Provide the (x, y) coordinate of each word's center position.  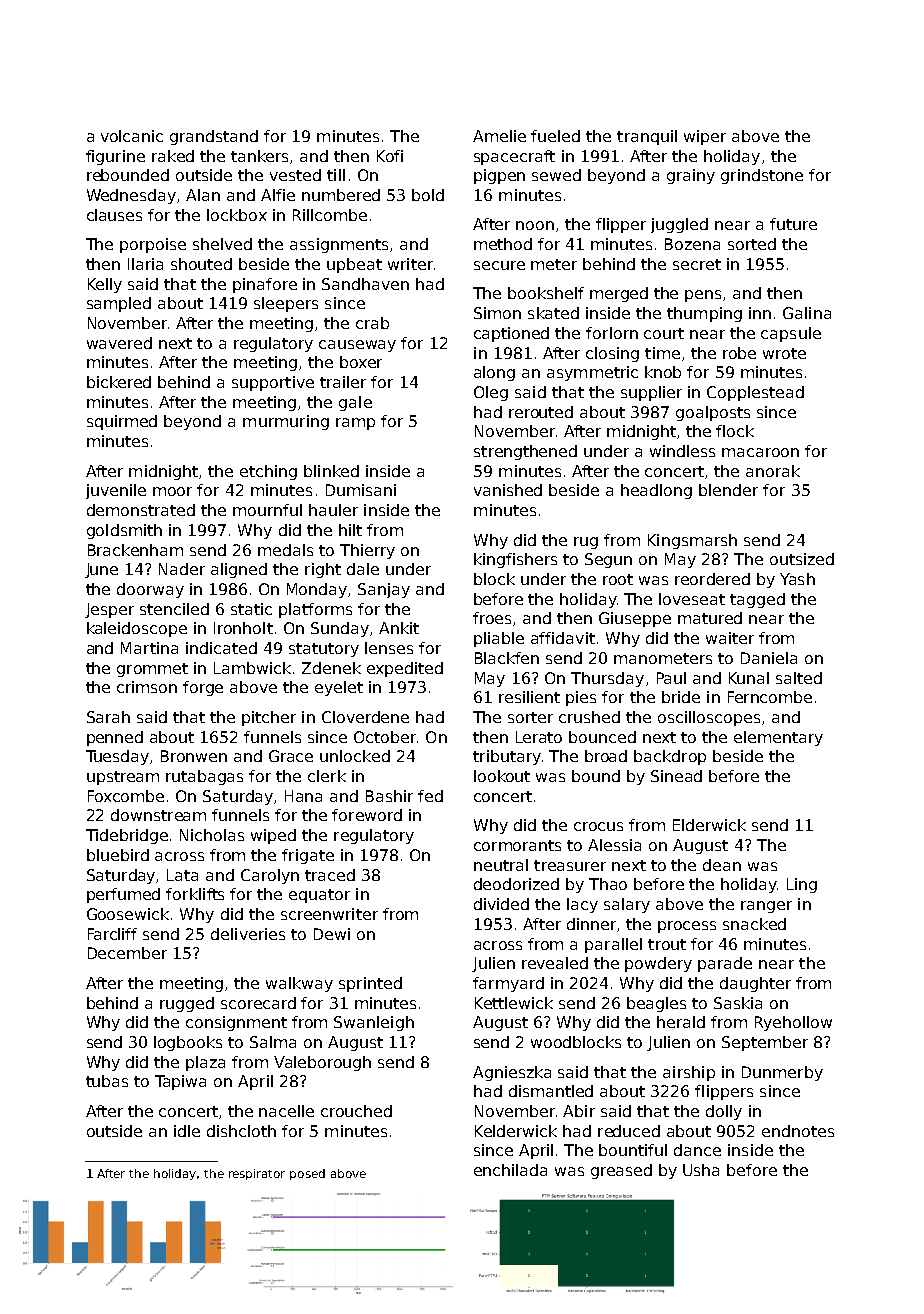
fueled (555, 136)
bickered (119, 382)
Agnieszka (512, 1073)
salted (799, 678)
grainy (691, 176)
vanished (508, 490)
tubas (107, 1081)
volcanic (132, 136)
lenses (389, 648)
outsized (802, 559)
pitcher (269, 718)
